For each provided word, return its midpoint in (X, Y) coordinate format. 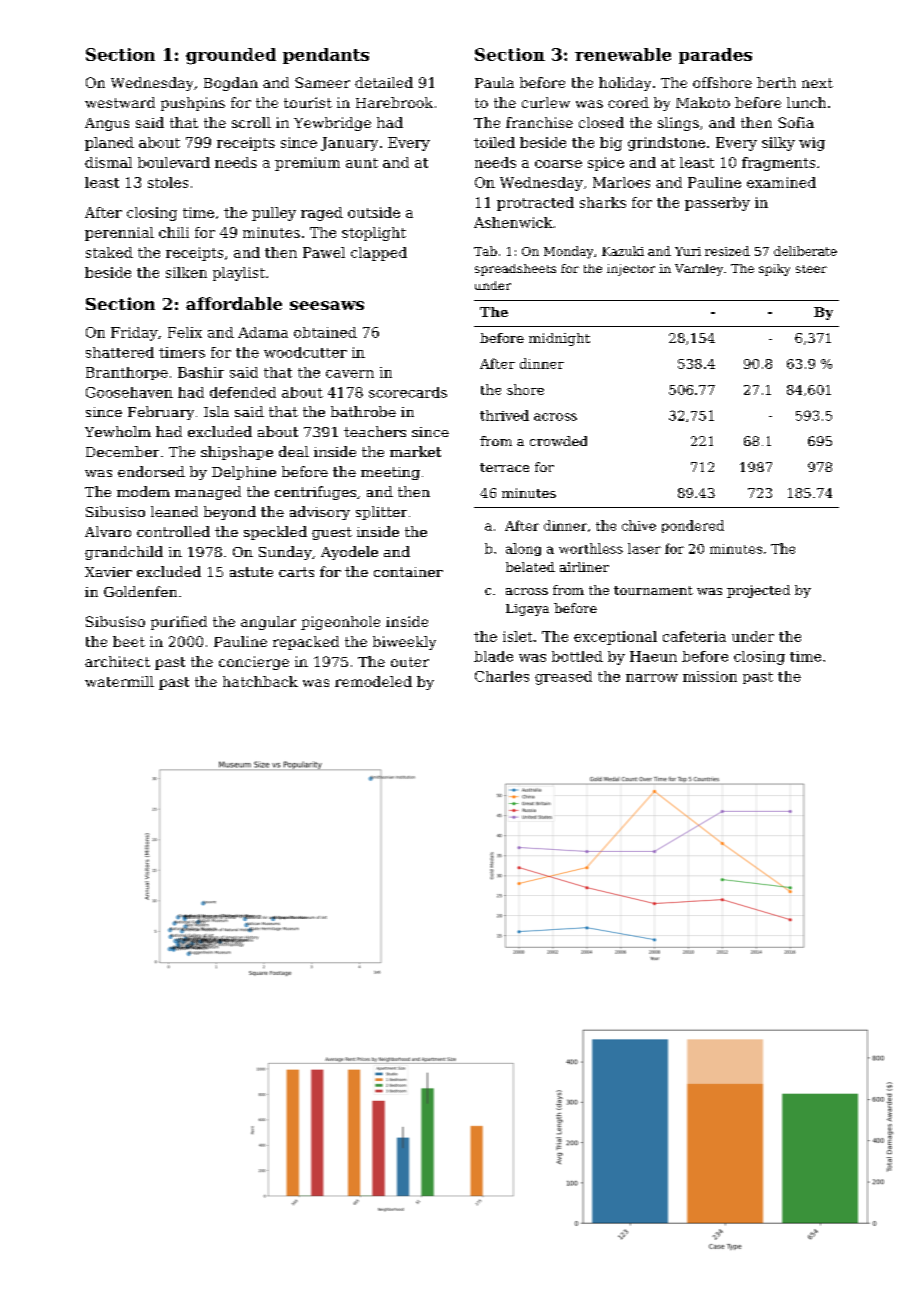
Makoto (703, 102)
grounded (231, 56)
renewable (623, 54)
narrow (652, 678)
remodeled (373, 681)
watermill (119, 681)
